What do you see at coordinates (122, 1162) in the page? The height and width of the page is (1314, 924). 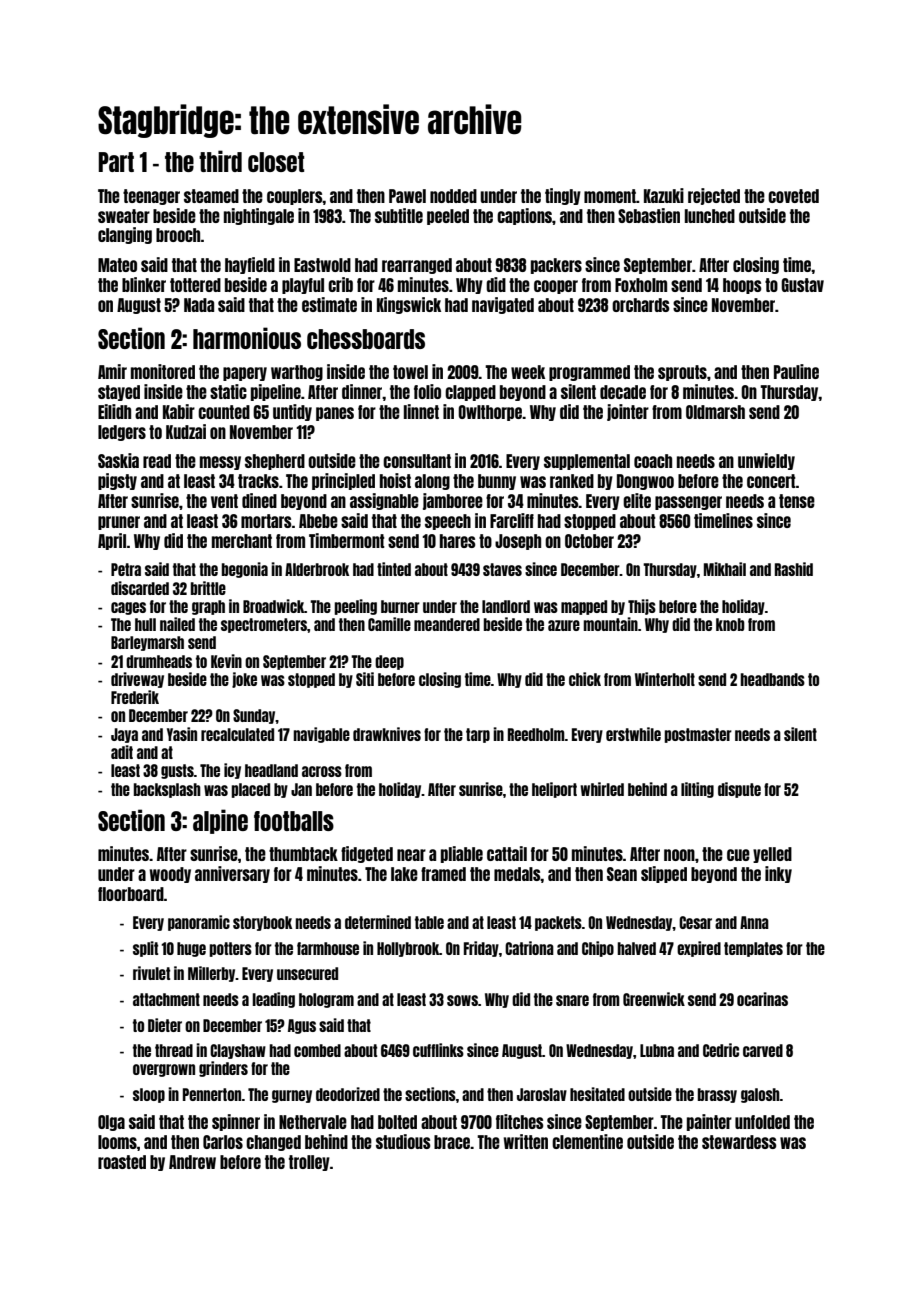 I see `roasted` at bounding box center [122, 1162].
